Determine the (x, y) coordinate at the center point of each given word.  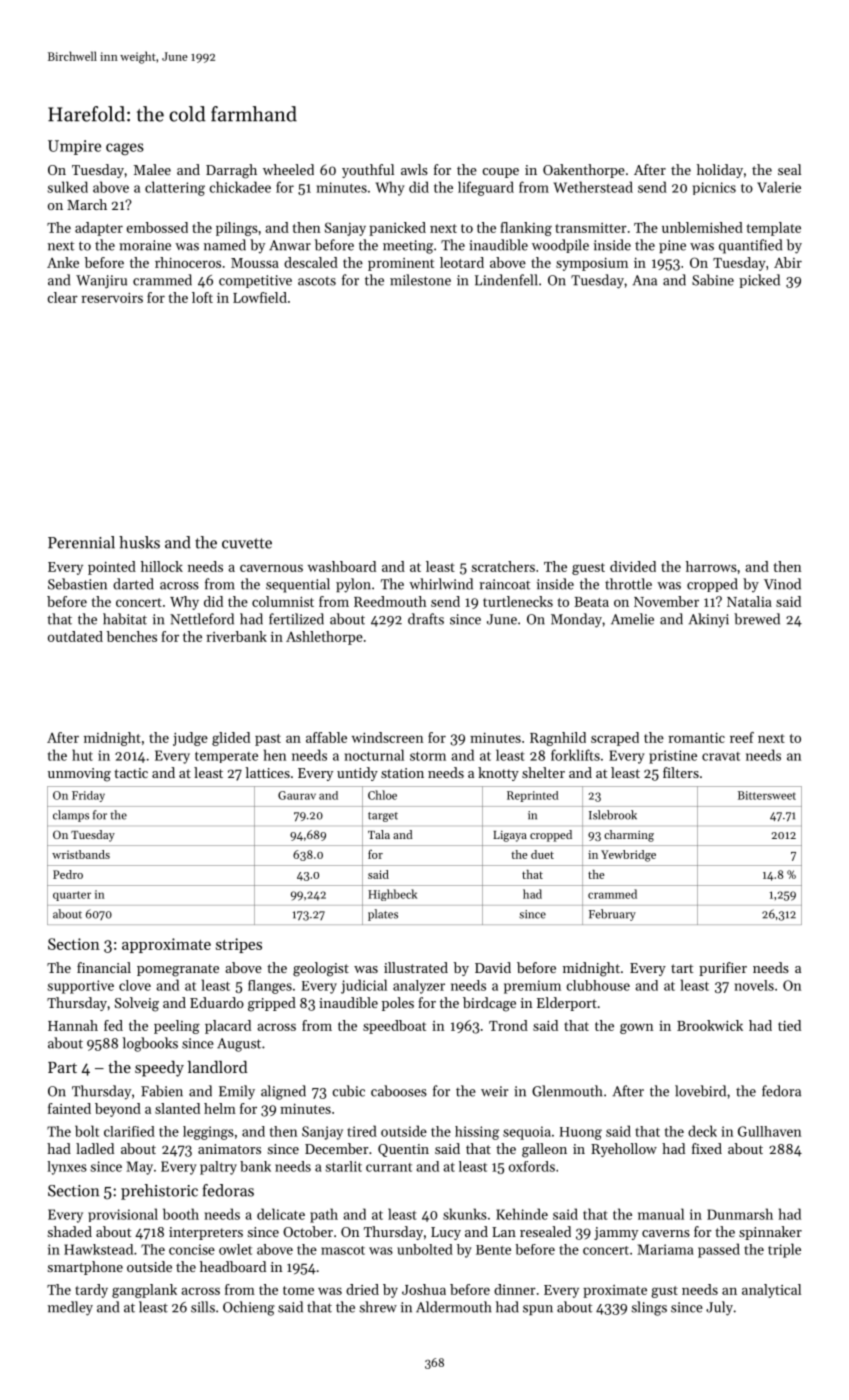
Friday (88, 796)
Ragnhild (558, 739)
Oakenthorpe (584, 171)
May (139, 1168)
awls (414, 169)
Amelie (632, 619)
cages (125, 149)
